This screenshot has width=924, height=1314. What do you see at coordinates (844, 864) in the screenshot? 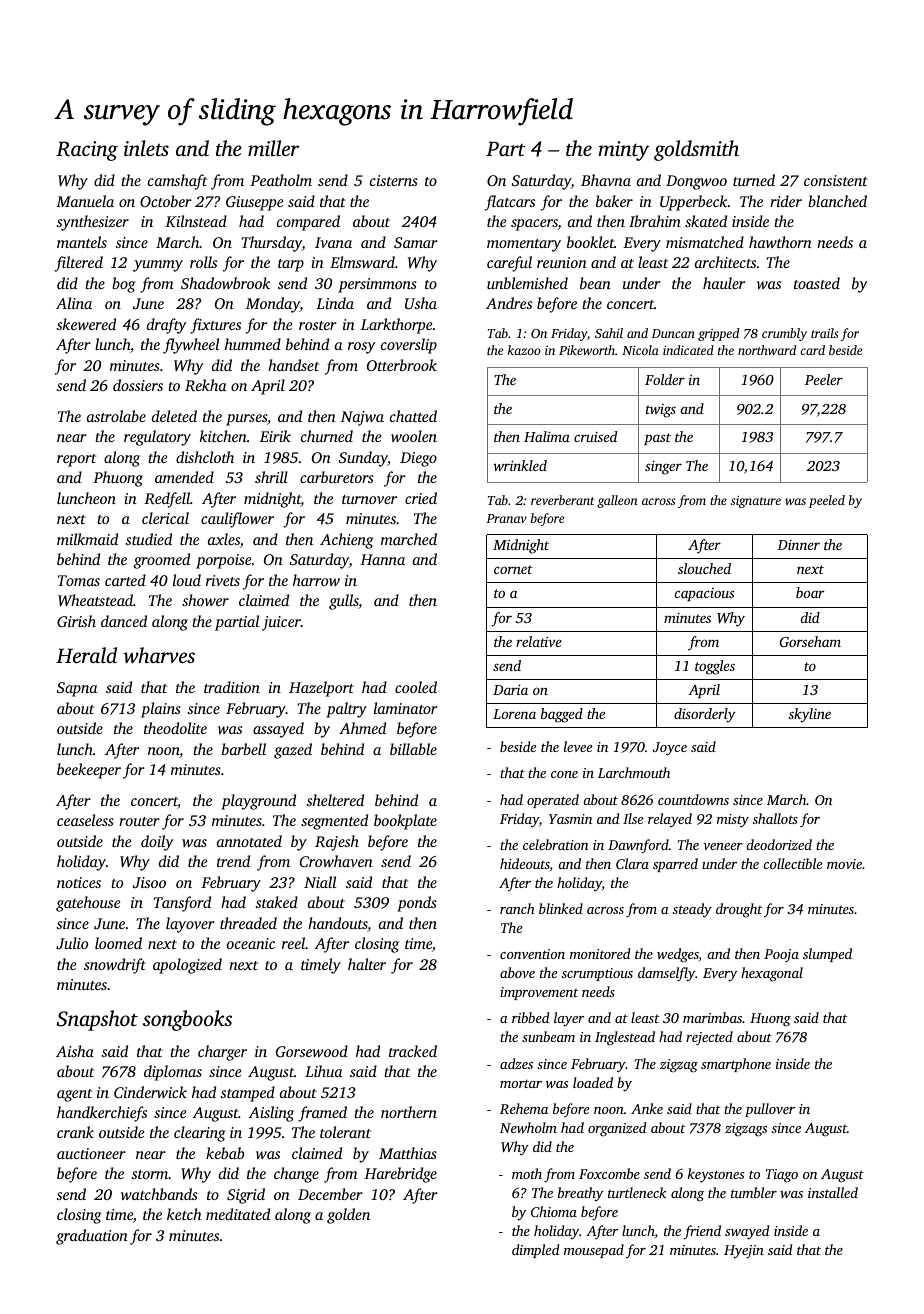
I see `movie` at bounding box center [844, 864].
